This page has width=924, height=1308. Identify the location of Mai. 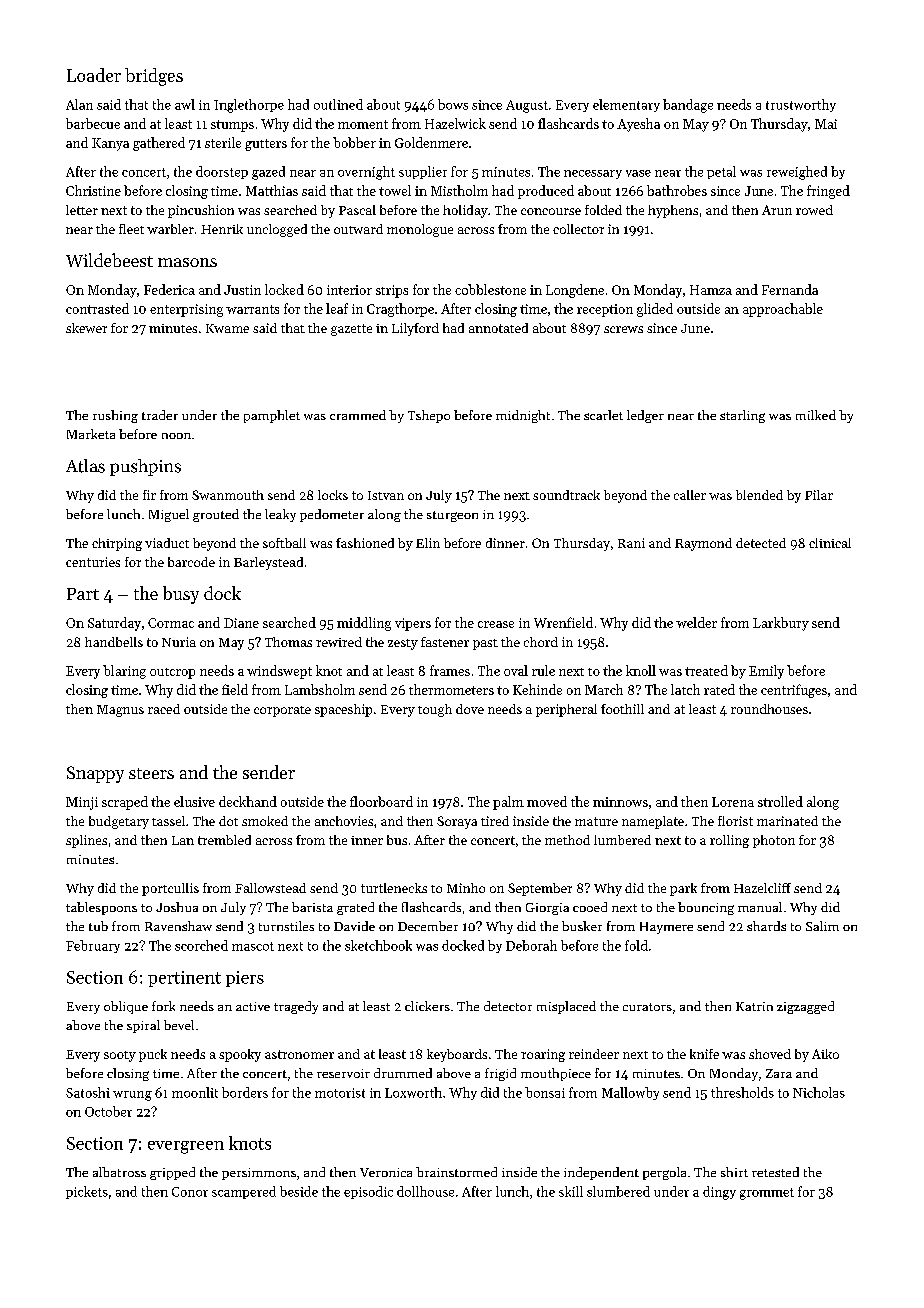
(826, 124).
